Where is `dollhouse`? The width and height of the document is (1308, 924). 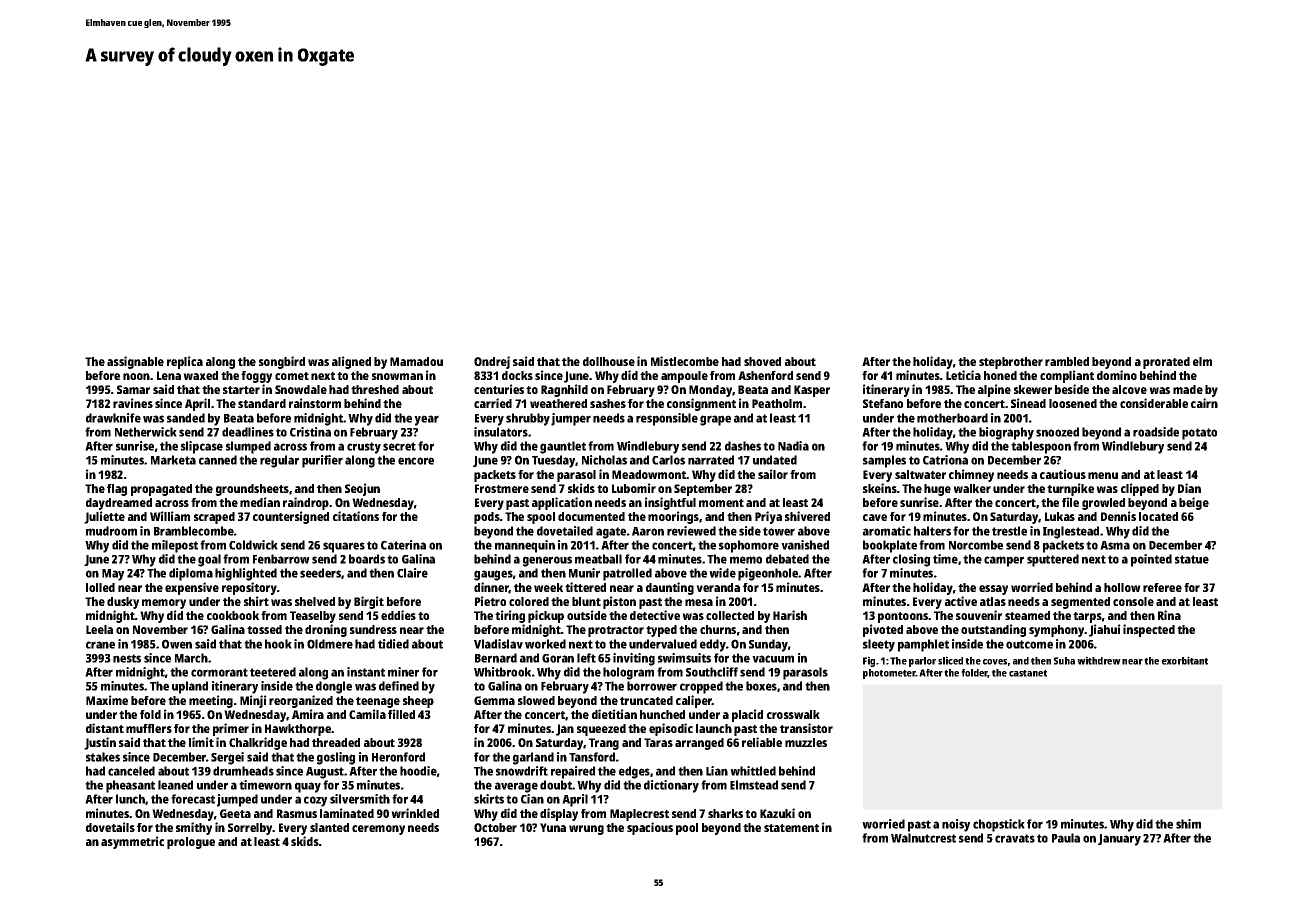
dollhouse is located at coordinates (609, 361).
